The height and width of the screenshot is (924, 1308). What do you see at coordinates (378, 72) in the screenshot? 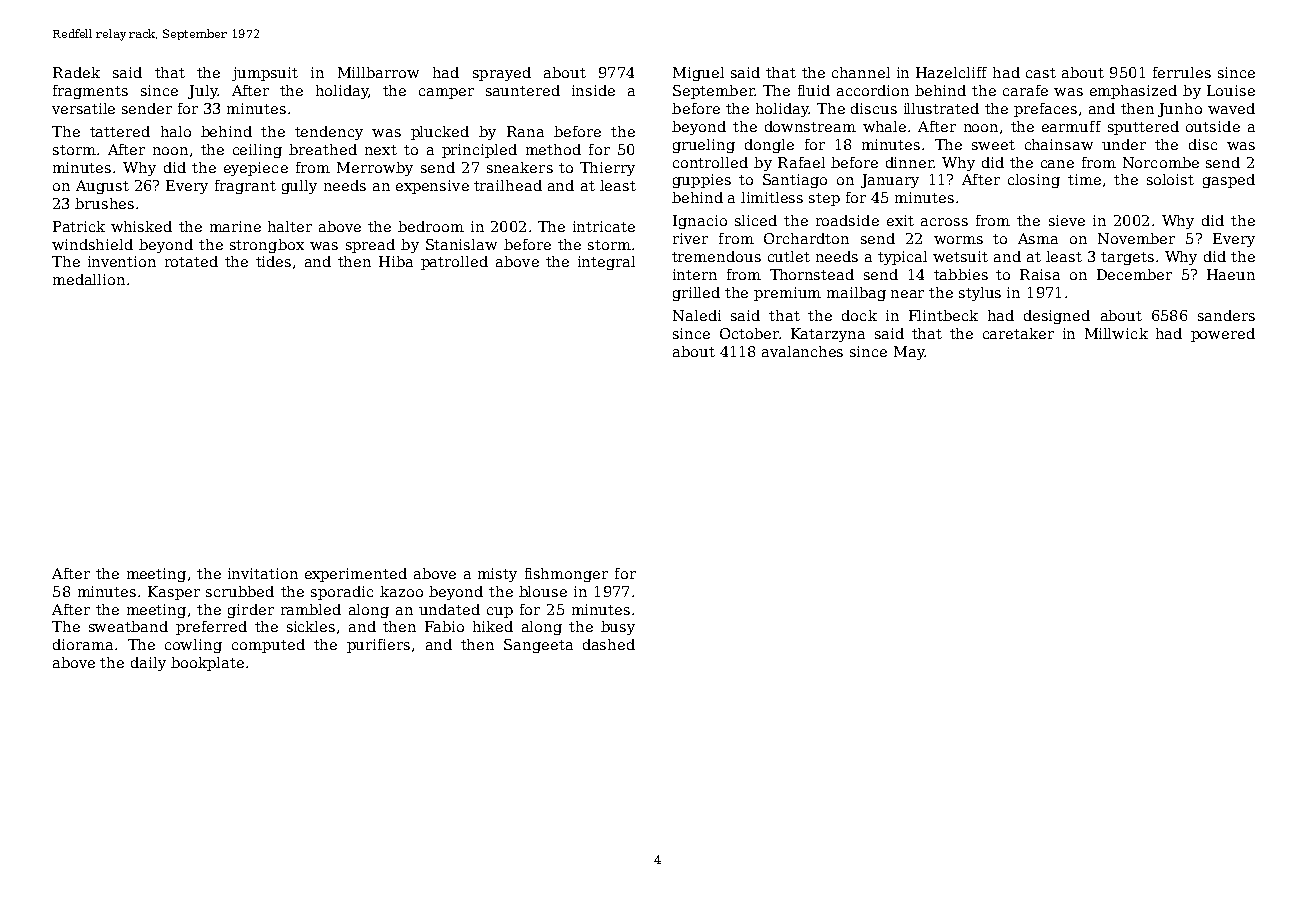
I see `Millbarrow` at bounding box center [378, 72].
